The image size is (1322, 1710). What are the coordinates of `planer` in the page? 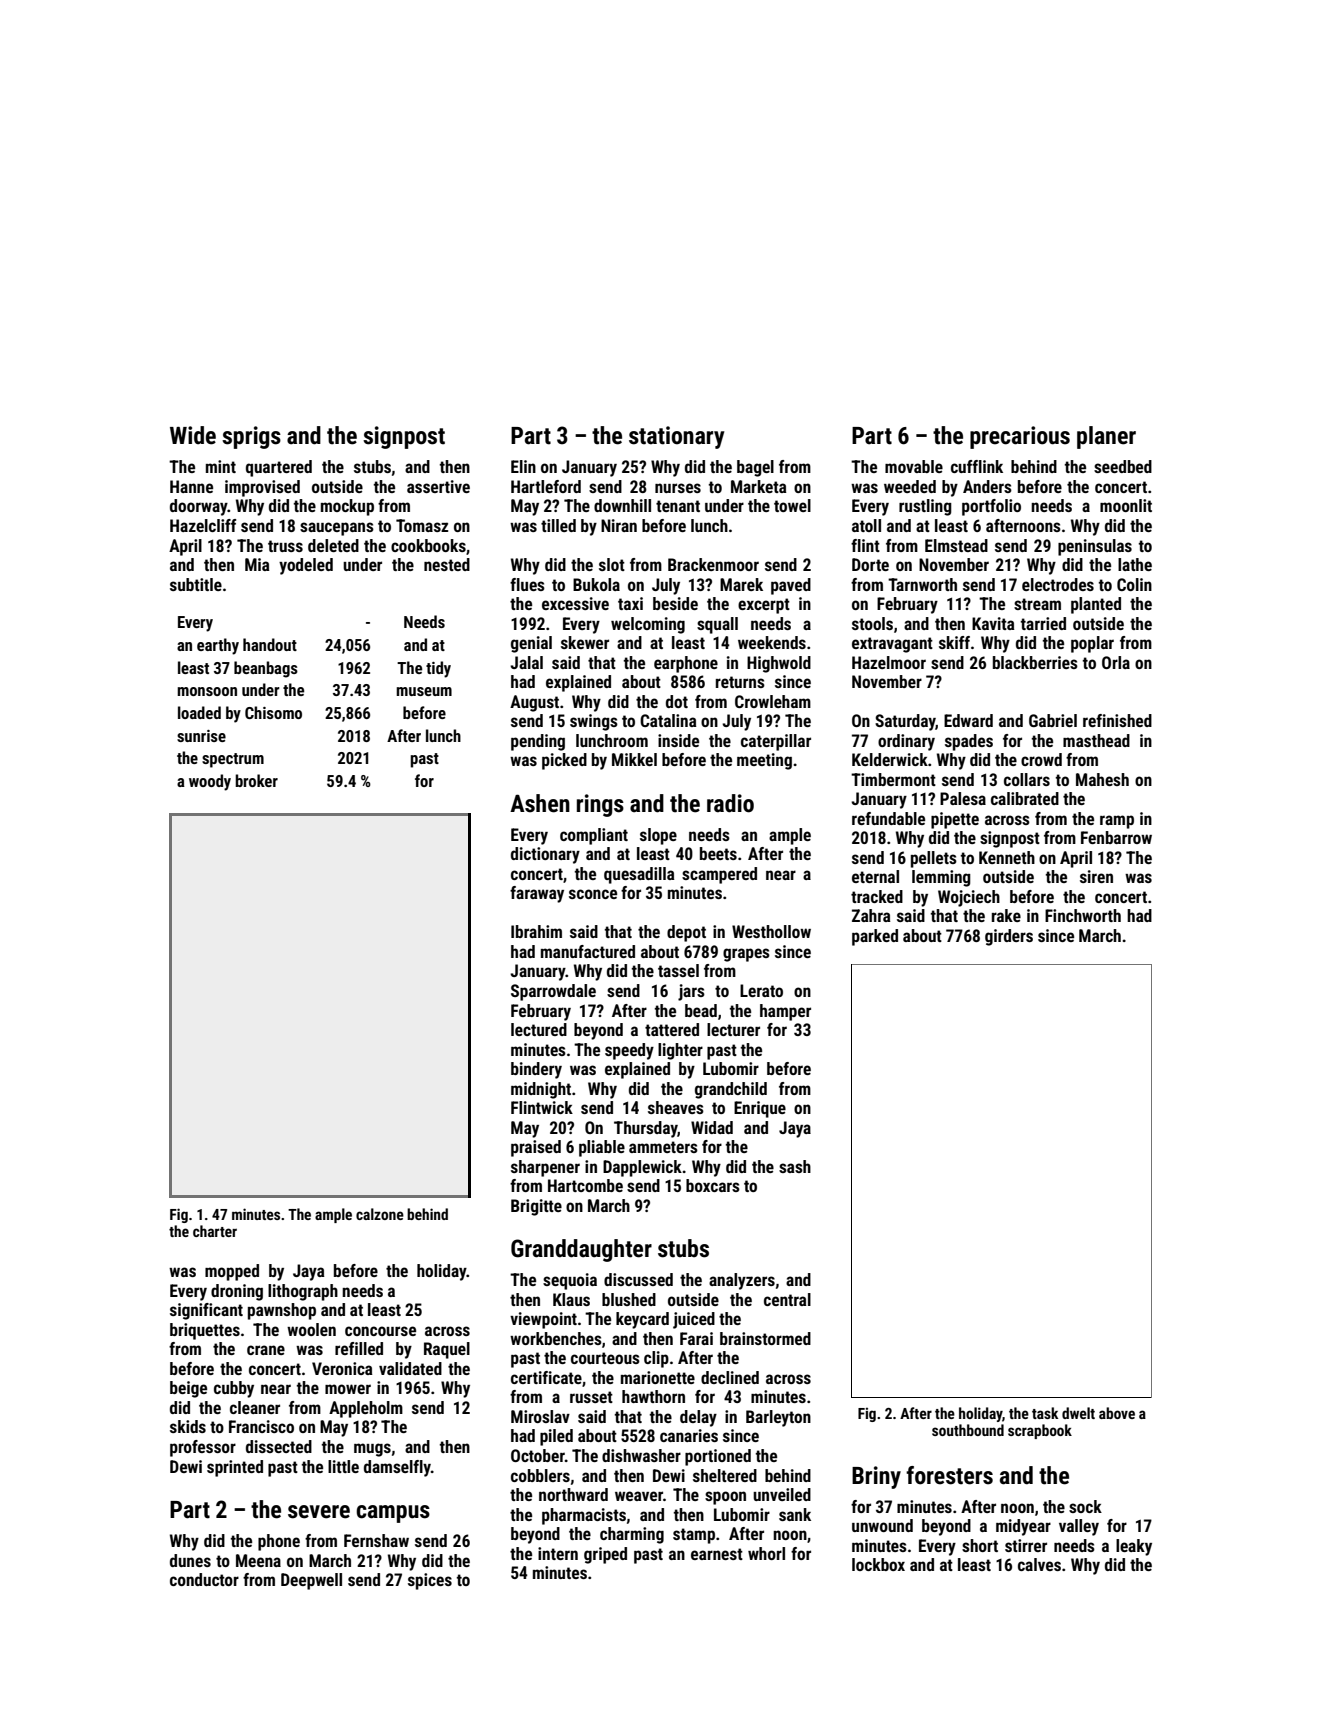 It's located at (1106, 437).
